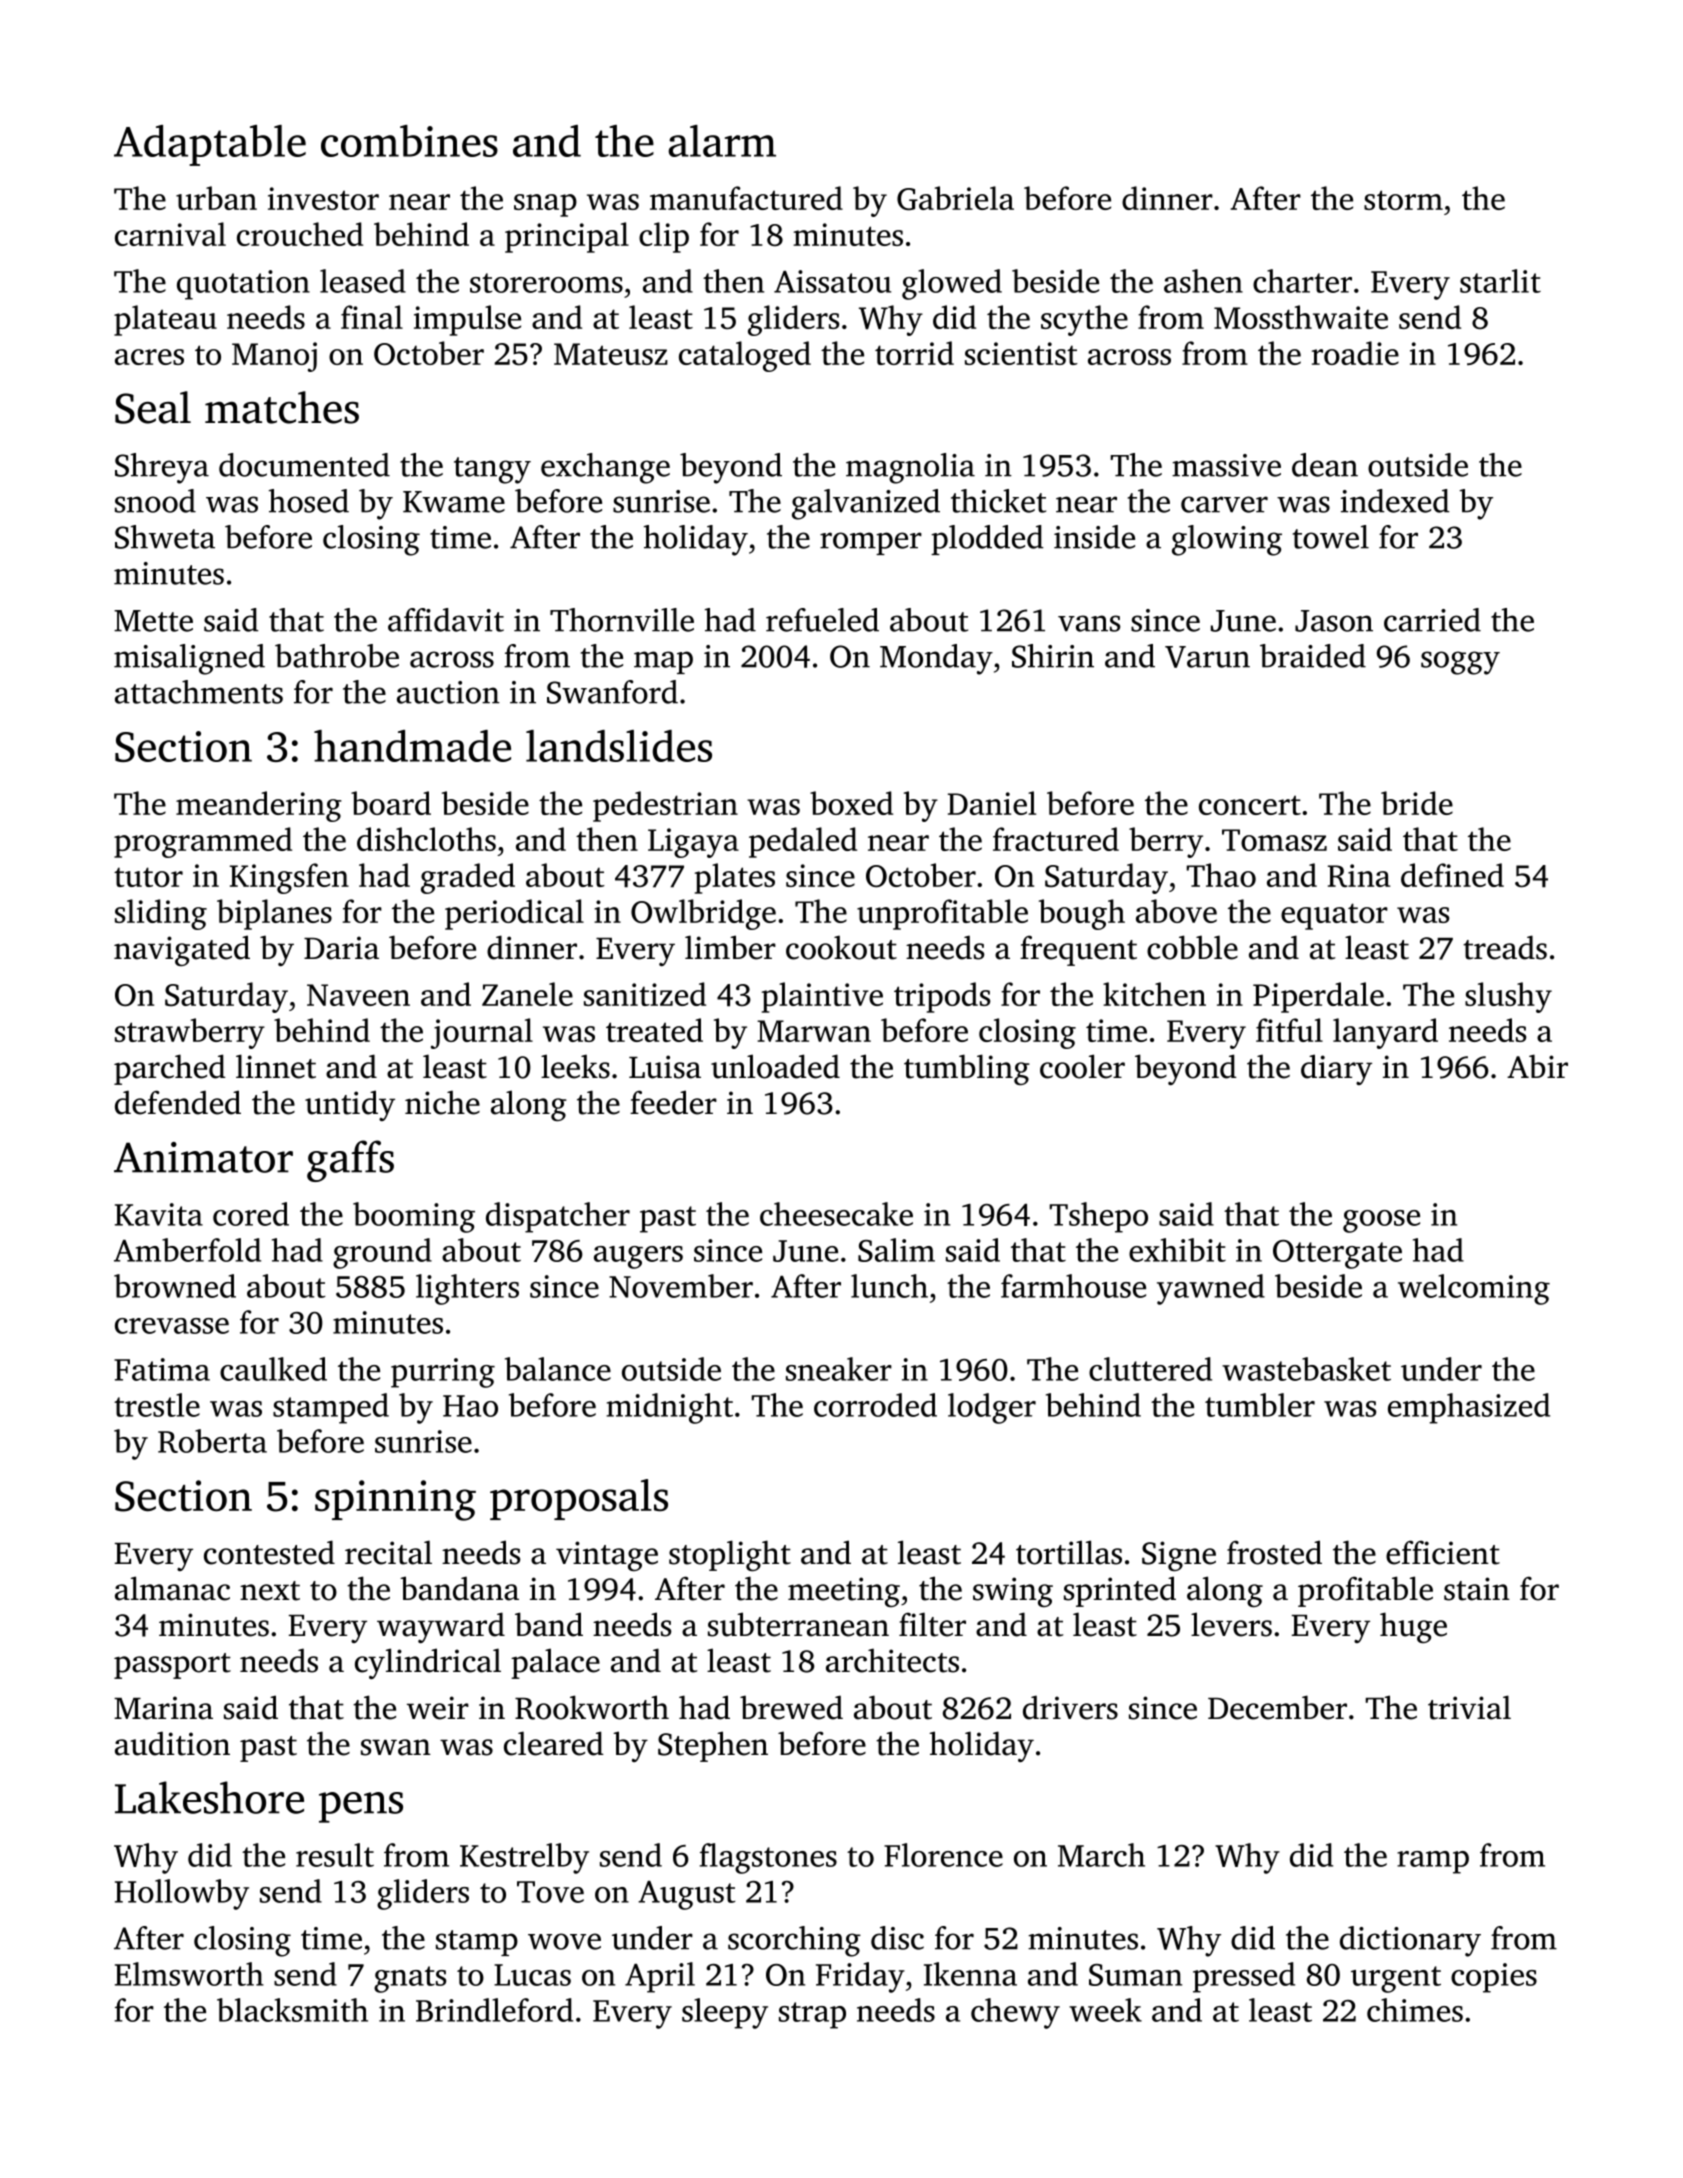  Describe the element at coordinates (273, 1369) in the screenshot. I see `caulked` at that location.
